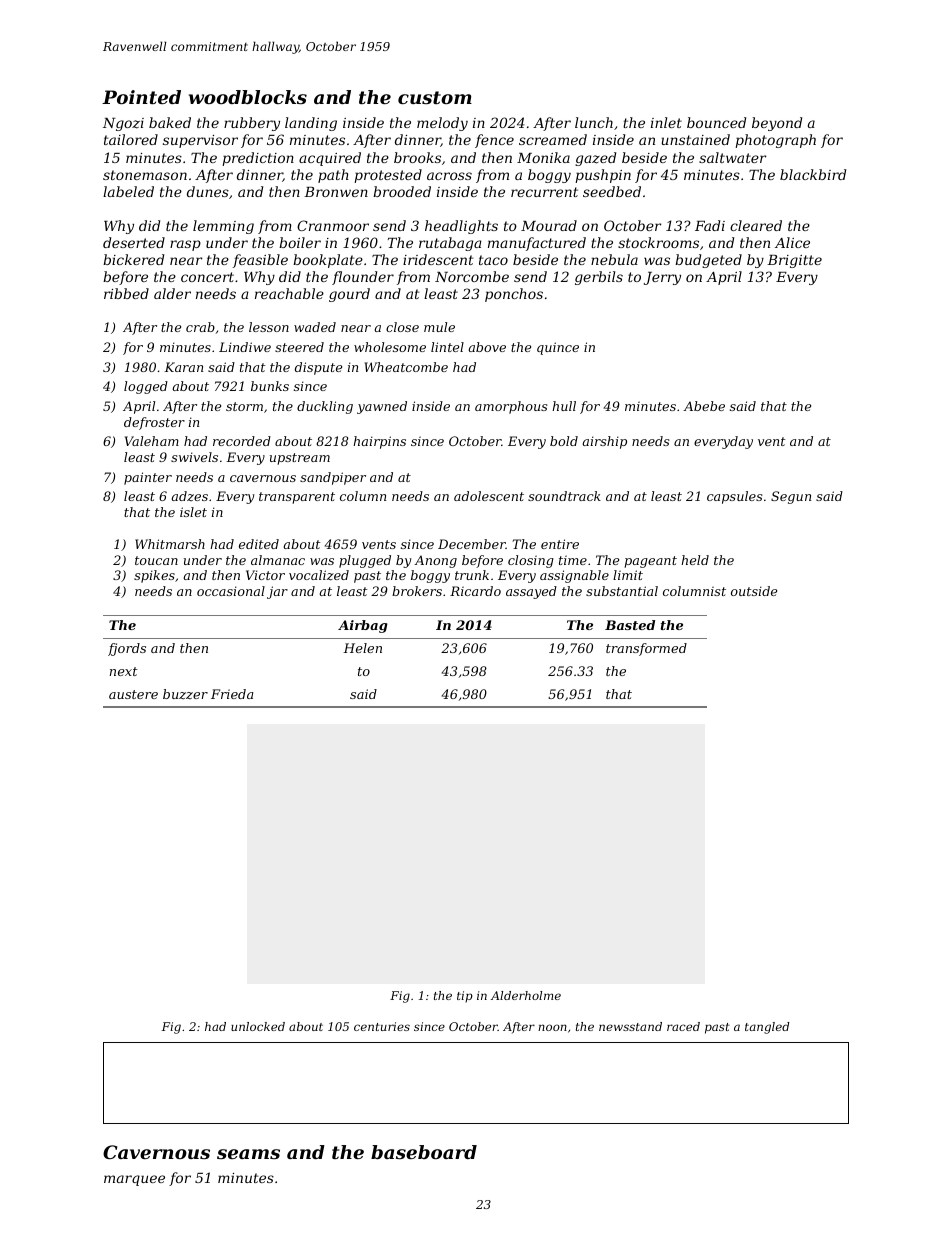 The height and width of the screenshot is (1233, 952). Describe the element at coordinates (200, 327) in the screenshot. I see `crab` at that location.
